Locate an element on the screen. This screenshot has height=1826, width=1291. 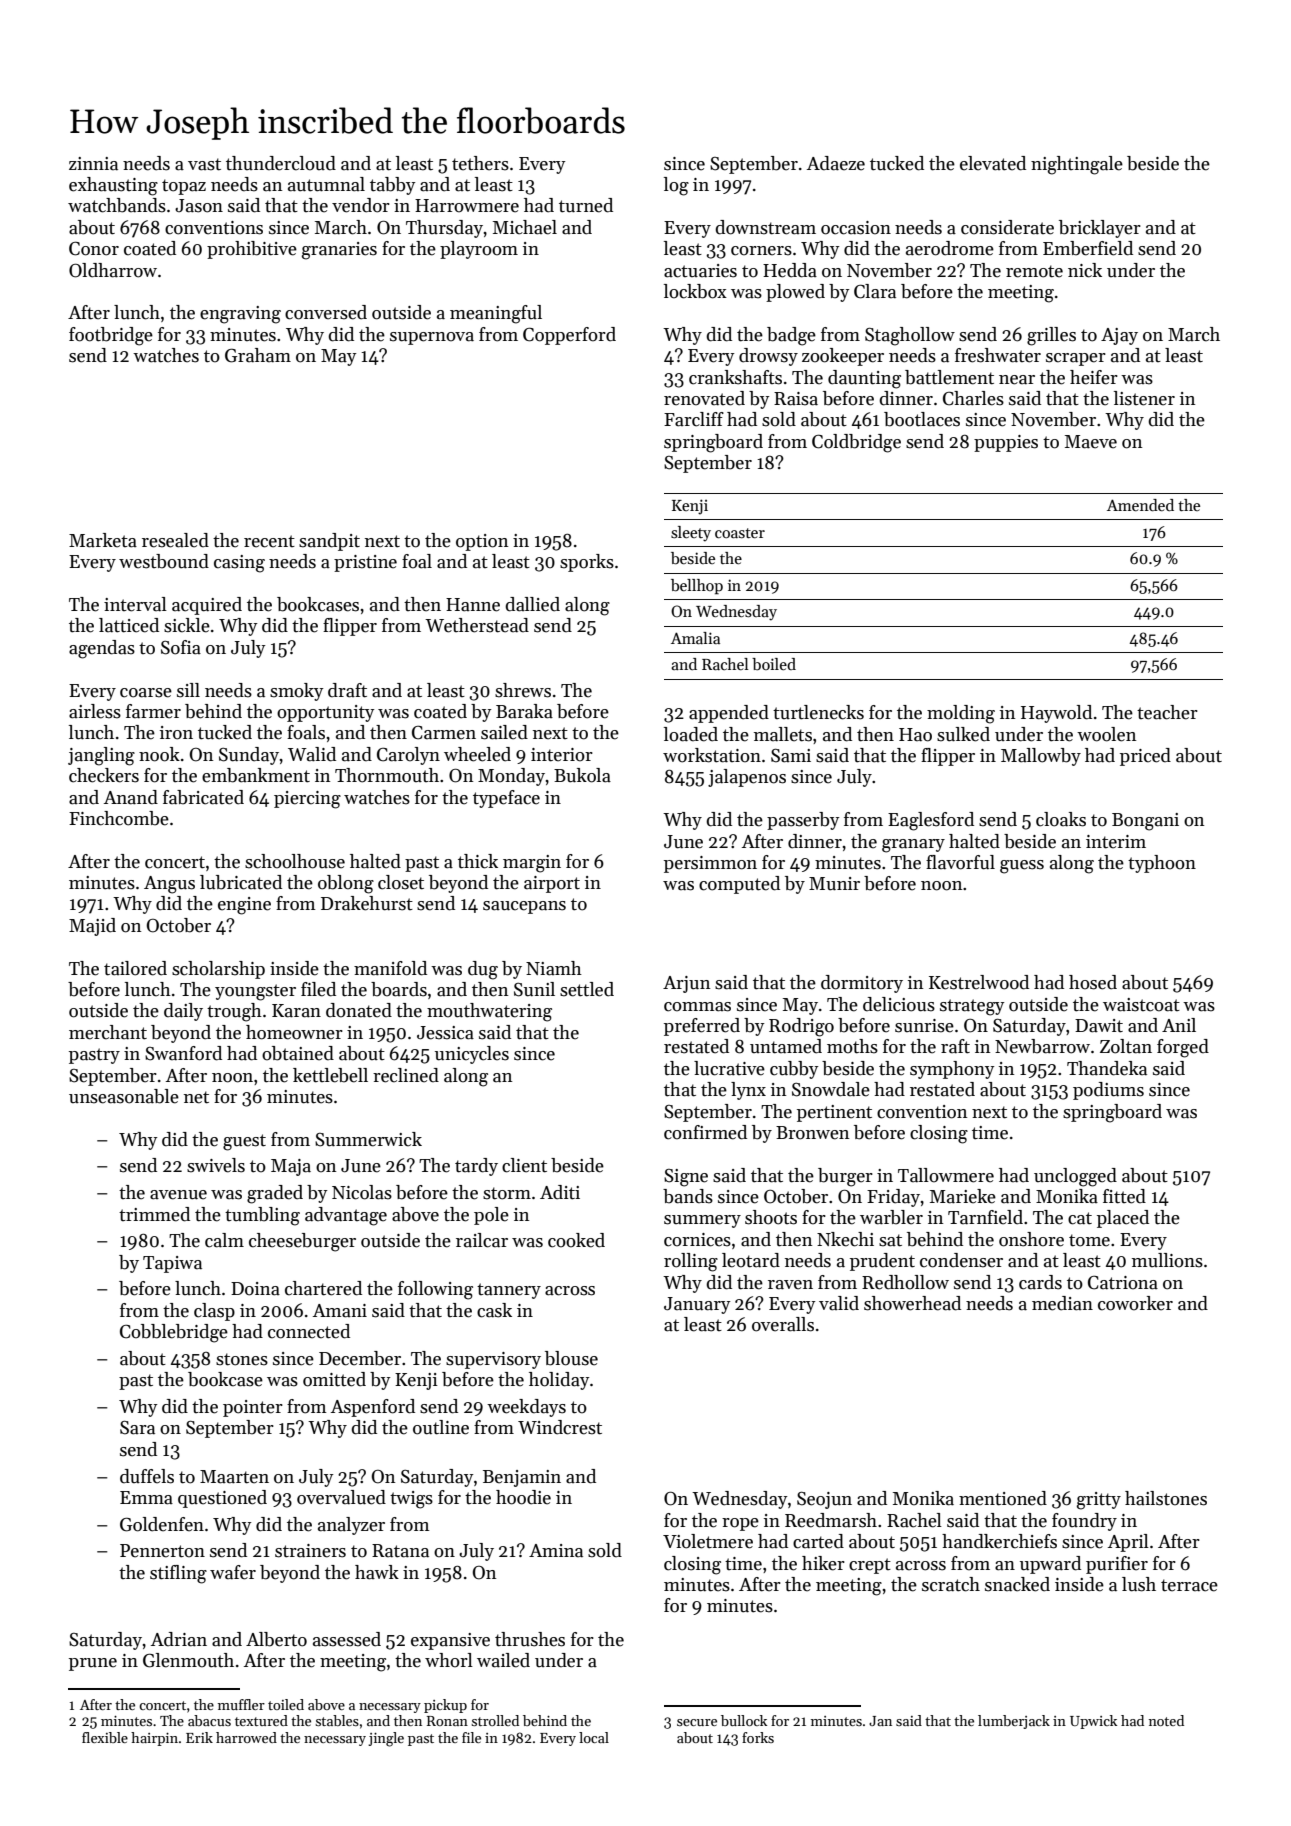
settled is located at coordinates (587, 989).
